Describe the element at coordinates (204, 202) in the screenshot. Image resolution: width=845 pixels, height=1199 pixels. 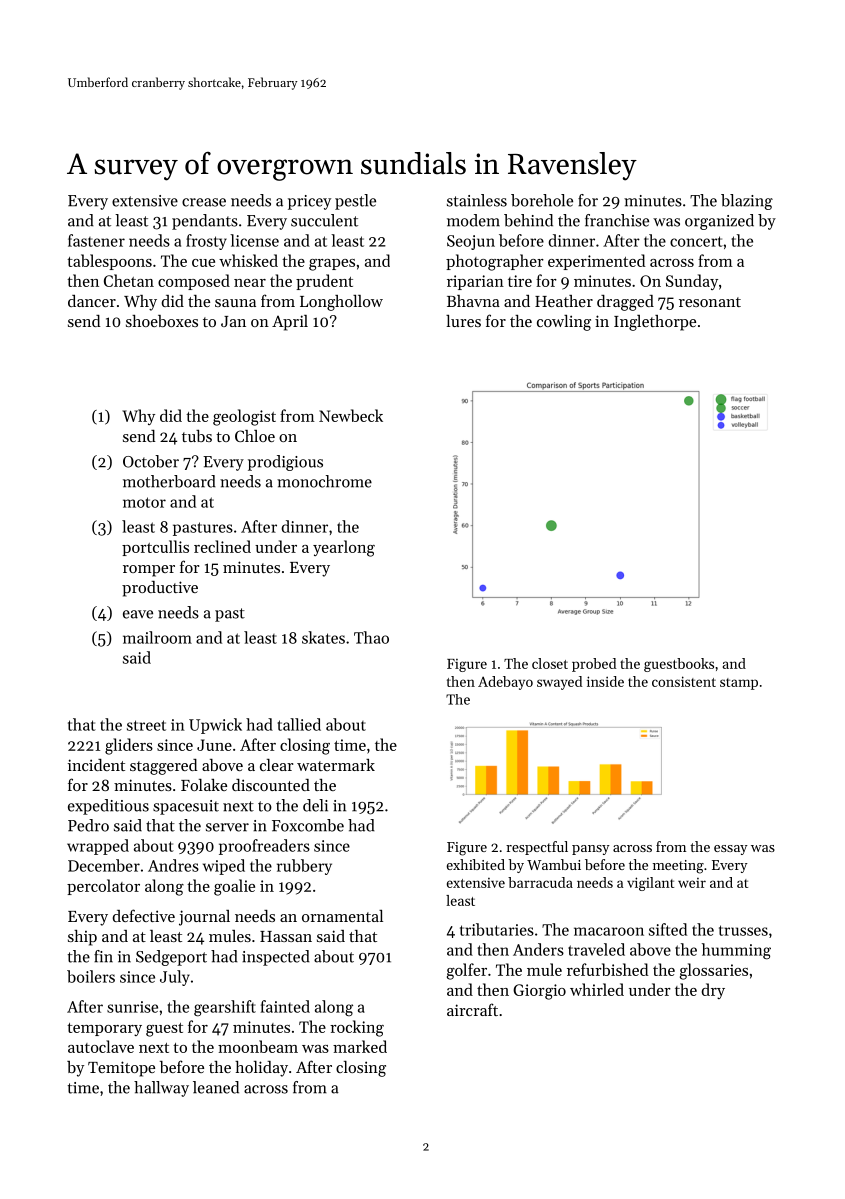
I see `crease` at that location.
